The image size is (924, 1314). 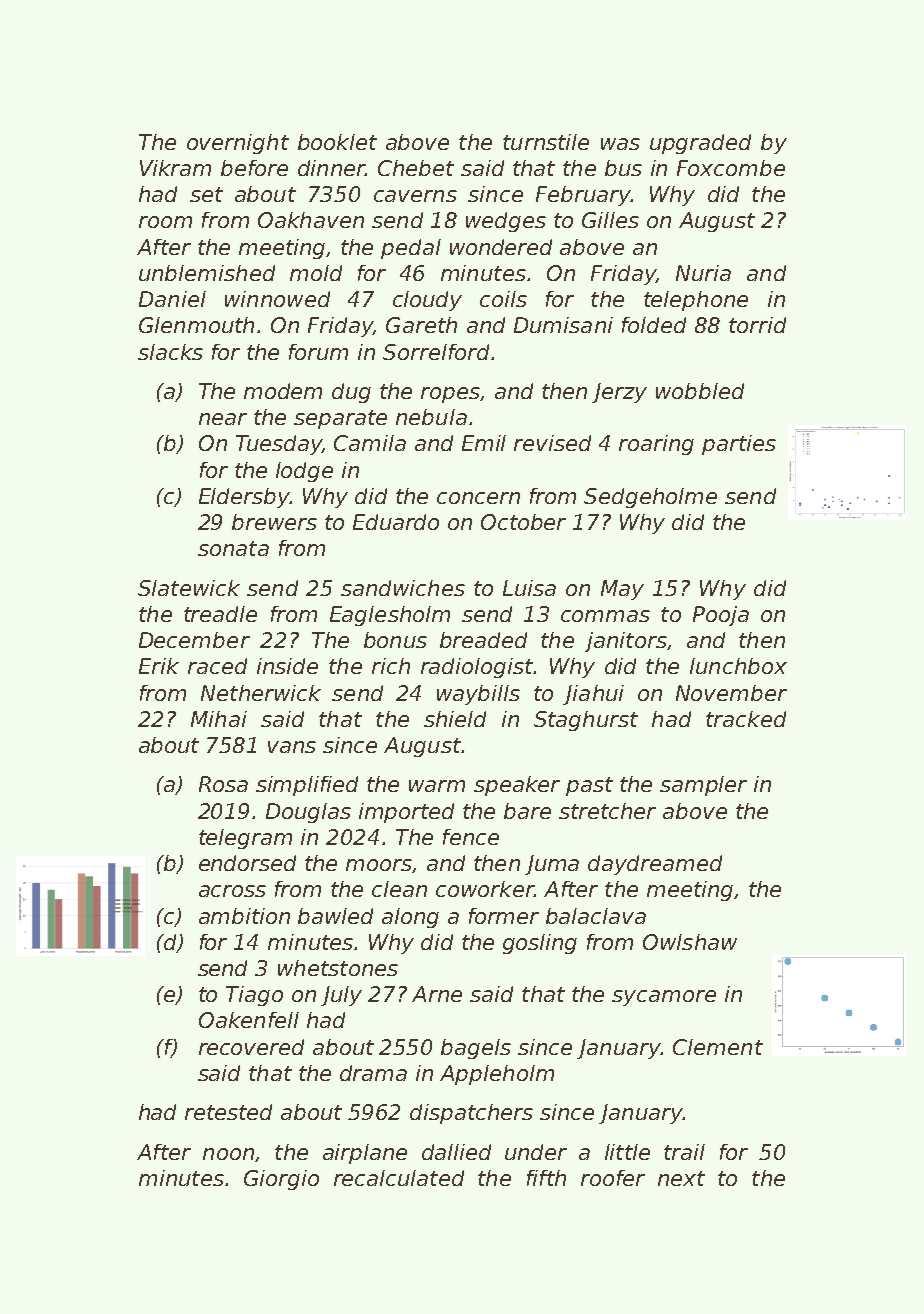 What do you see at coordinates (529, 588) in the image?
I see `Luisa` at bounding box center [529, 588].
